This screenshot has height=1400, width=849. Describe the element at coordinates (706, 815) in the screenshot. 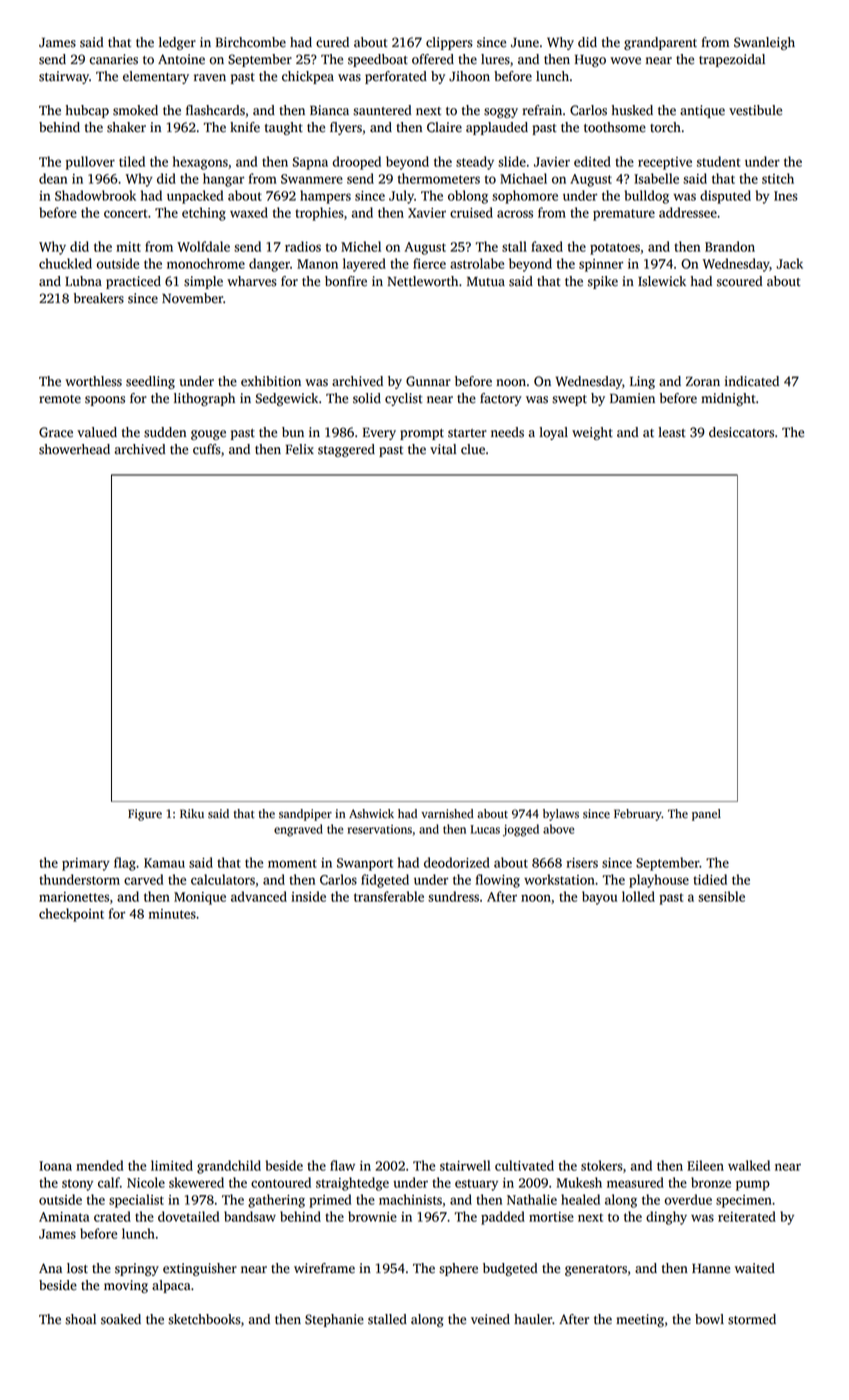

I see `panel` at that location.
